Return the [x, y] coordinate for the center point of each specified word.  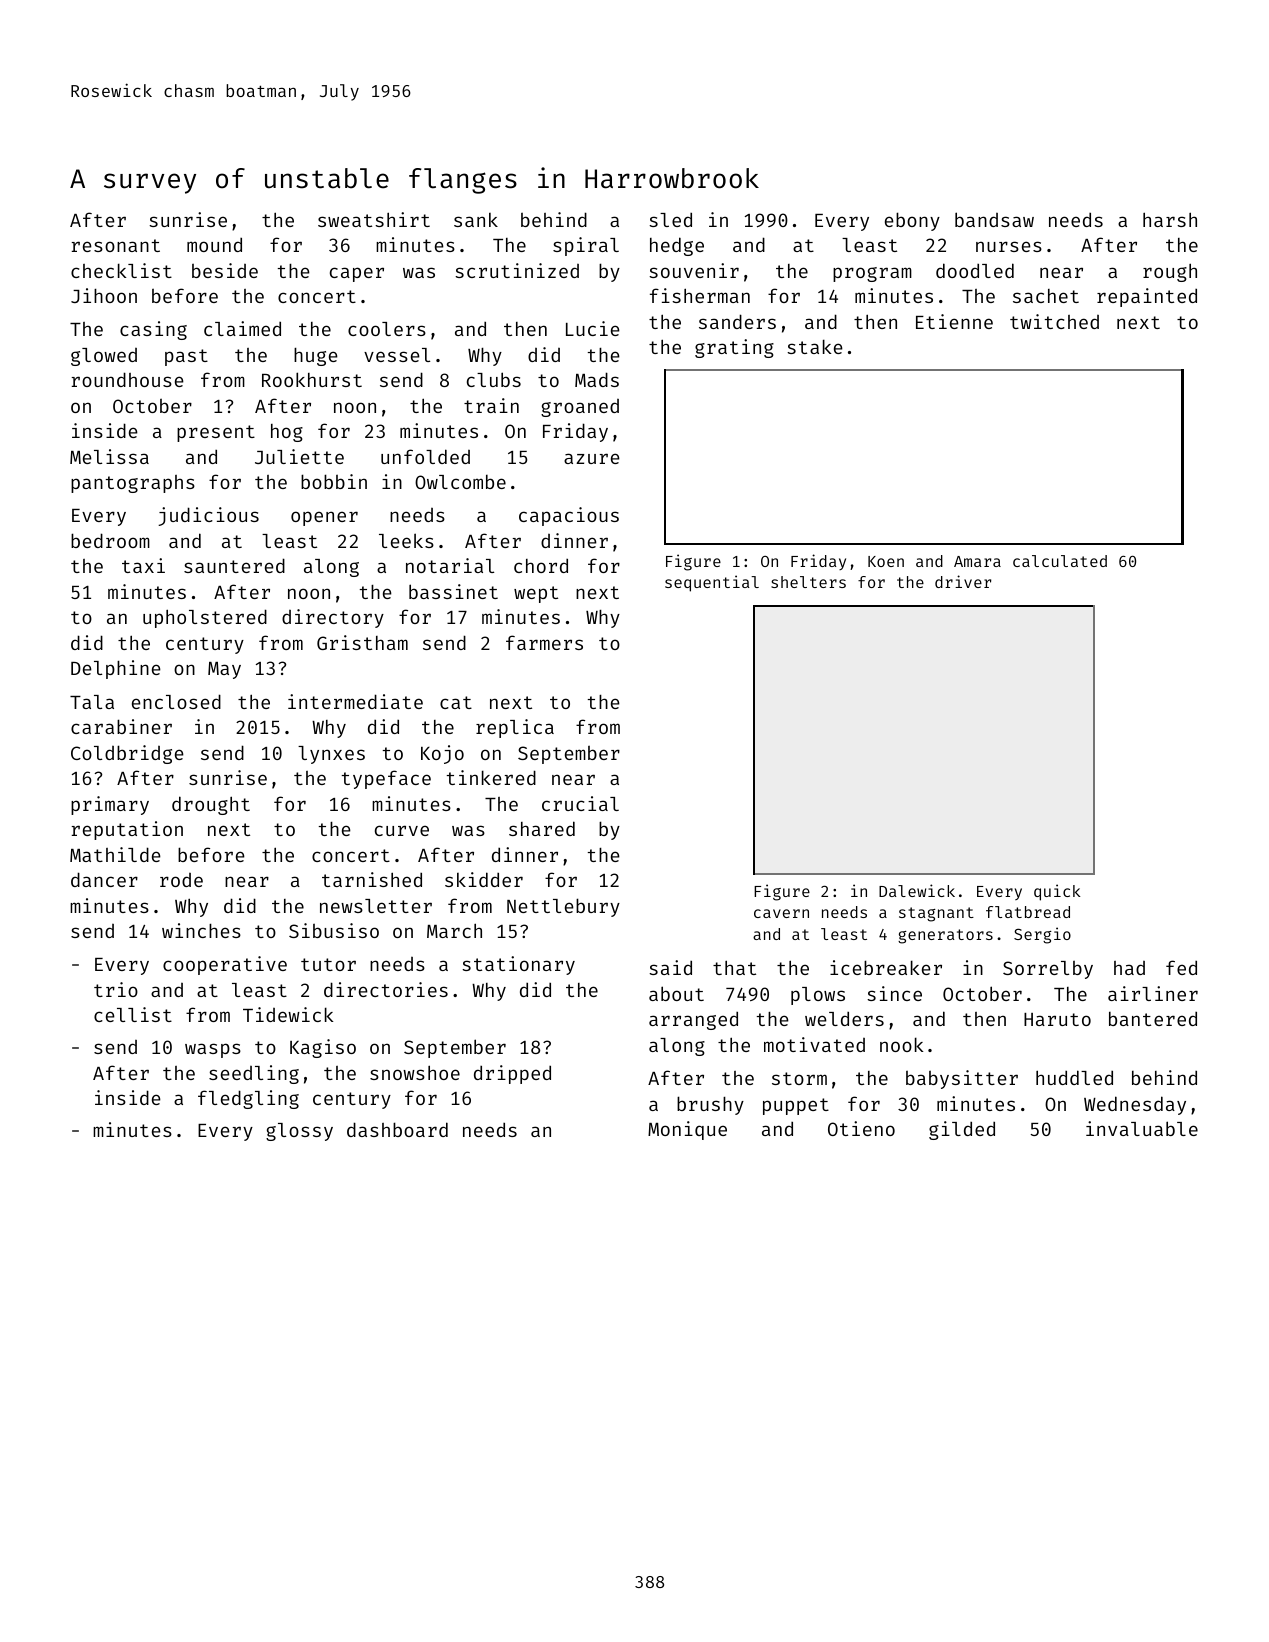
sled [670, 220]
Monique [687, 1130]
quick [1057, 892]
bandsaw [994, 219]
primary [110, 805]
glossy [299, 1132]
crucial [580, 803]
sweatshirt [374, 219]
